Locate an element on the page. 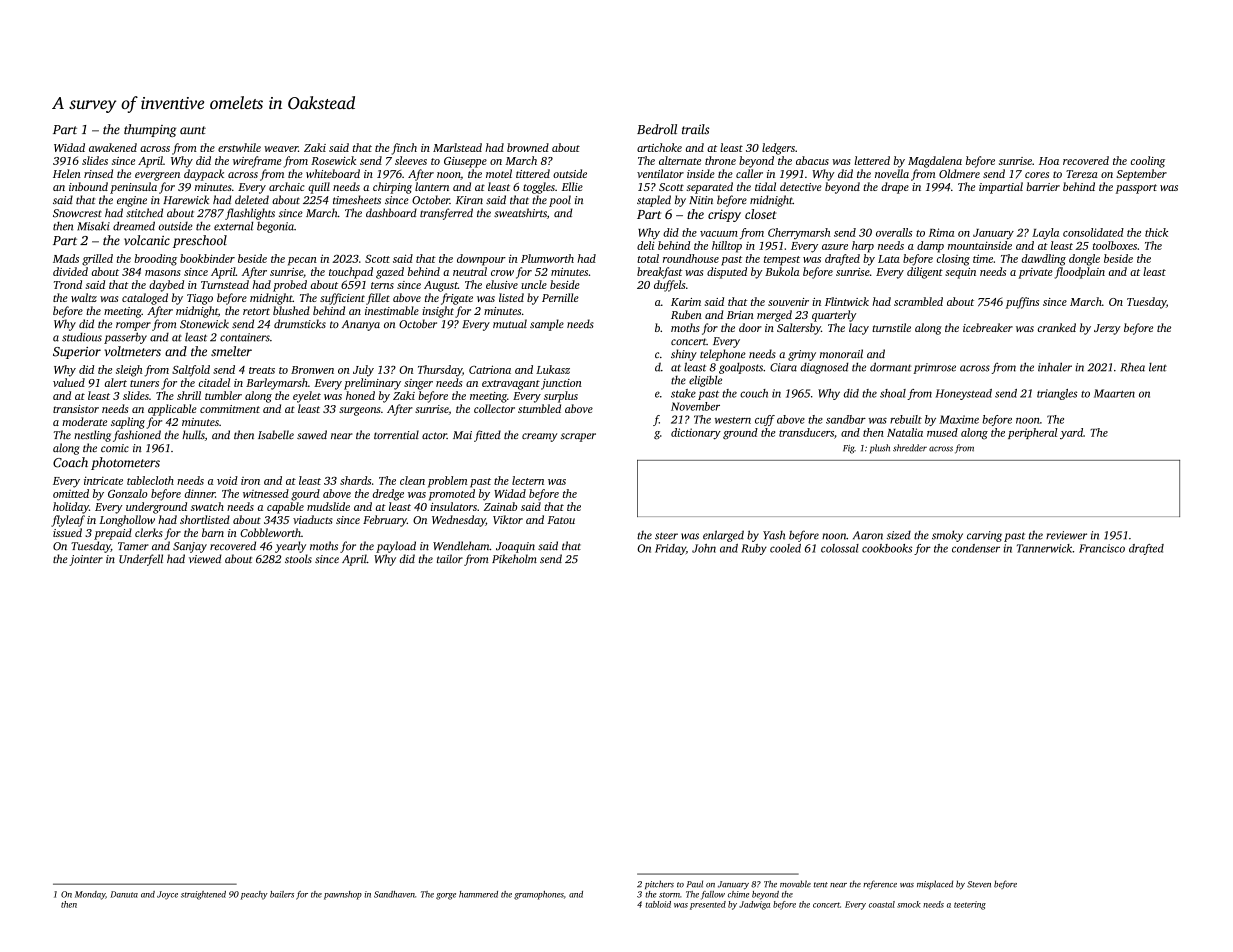 This page has width=1233, height=952. Magdalena is located at coordinates (935, 162).
